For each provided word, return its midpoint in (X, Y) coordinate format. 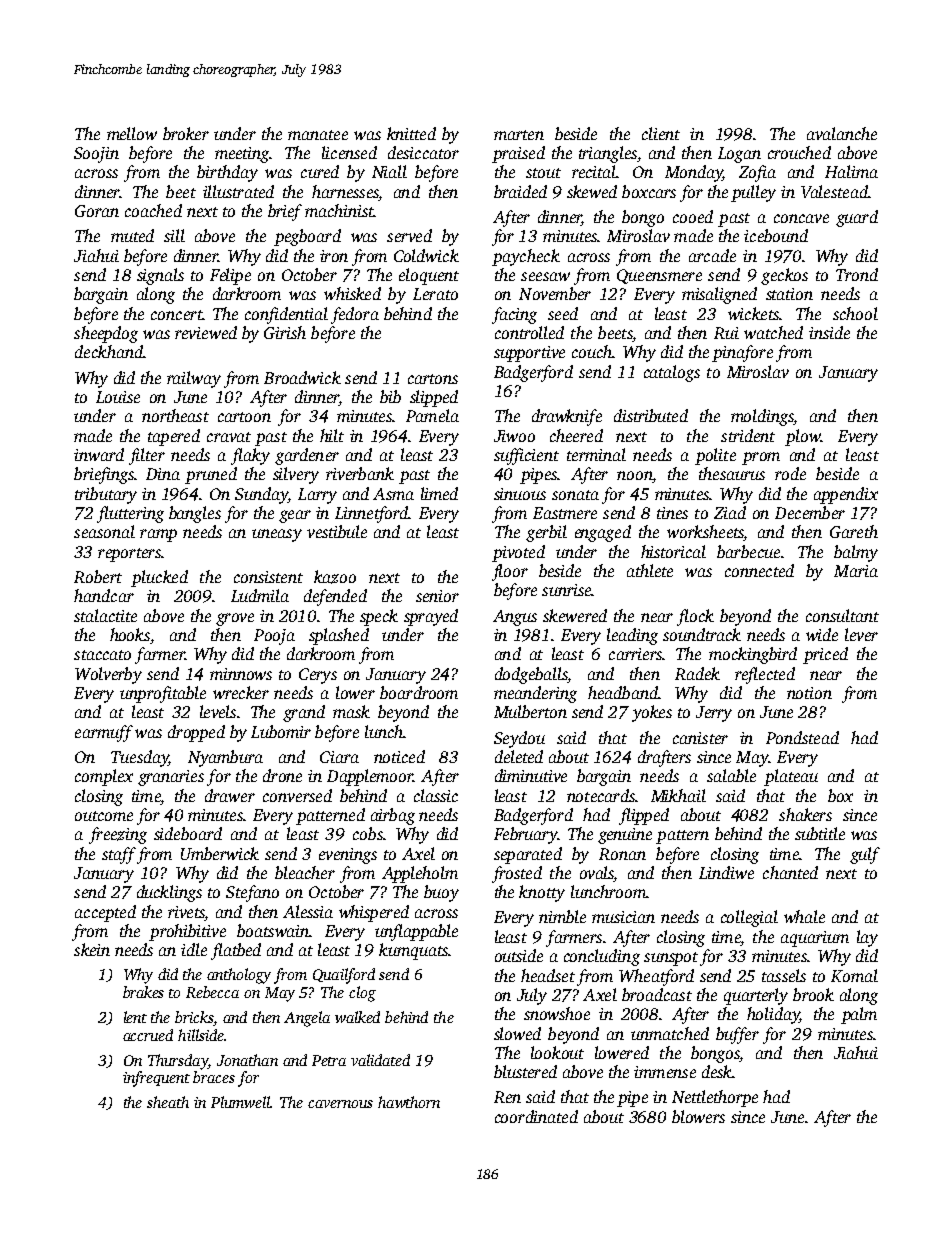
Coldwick (426, 255)
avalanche (842, 133)
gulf (865, 855)
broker (186, 133)
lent (135, 1017)
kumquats (413, 951)
